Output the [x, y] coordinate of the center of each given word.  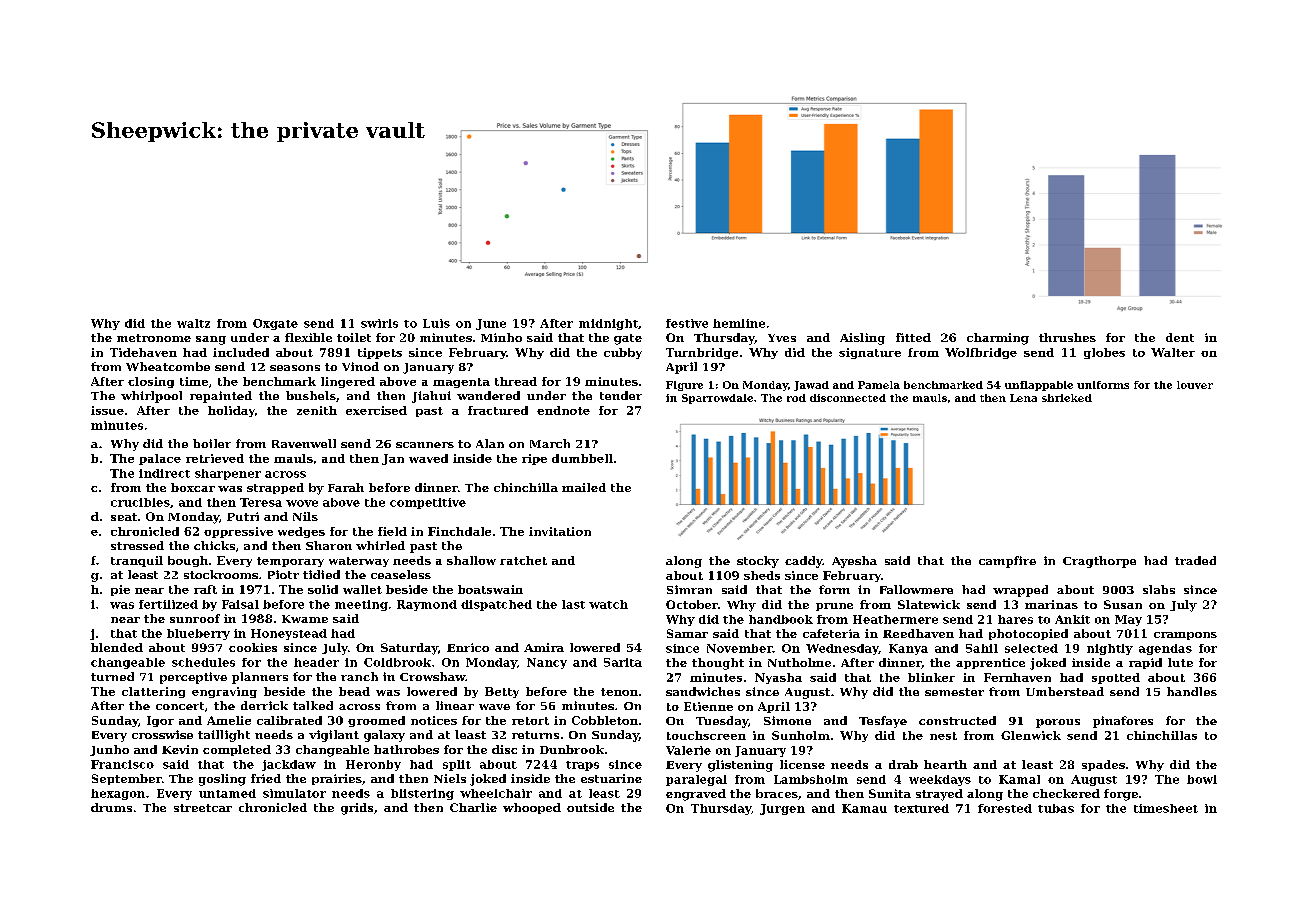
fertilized [168, 604]
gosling [222, 780]
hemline [739, 323]
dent [1180, 337]
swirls [379, 323]
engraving [224, 692]
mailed [584, 487]
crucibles [140, 502]
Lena [1023, 398]
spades [1103, 765]
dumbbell [582, 458]
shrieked [1067, 398]
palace [160, 459]
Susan [1123, 604]
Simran [689, 589]
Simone [787, 720]
